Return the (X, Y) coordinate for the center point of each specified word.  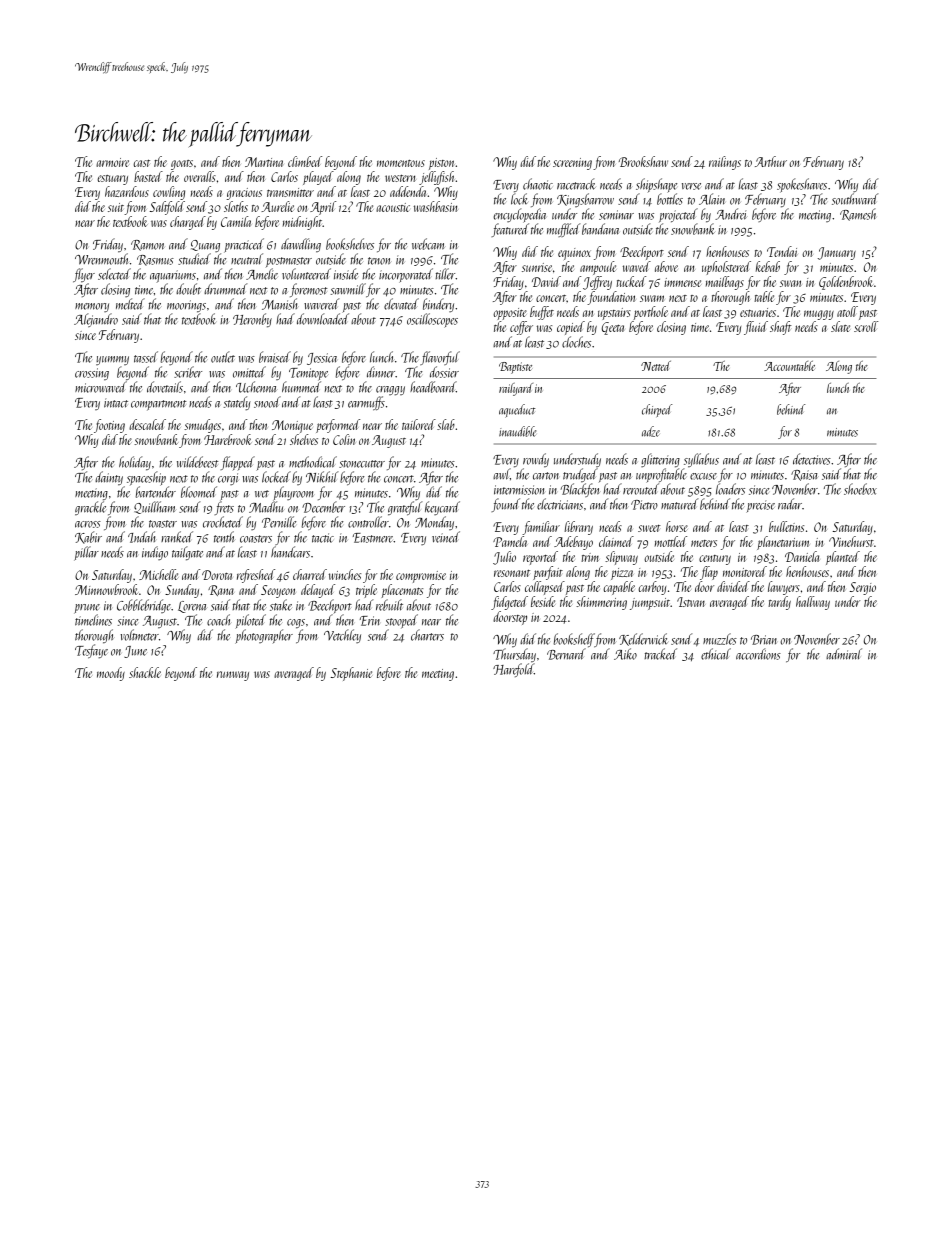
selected (114, 274)
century (715, 560)
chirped (657, 410)
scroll (866, 326)
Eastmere (373, 538)
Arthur (771, 161)
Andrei (731, 214)
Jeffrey (597, 283)
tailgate (187, 553)
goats (182, 165)
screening (572, 164)
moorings (186, 306)
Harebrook (227, 439)
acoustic (393, 207)
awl (501, 474)
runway (233, 676)
